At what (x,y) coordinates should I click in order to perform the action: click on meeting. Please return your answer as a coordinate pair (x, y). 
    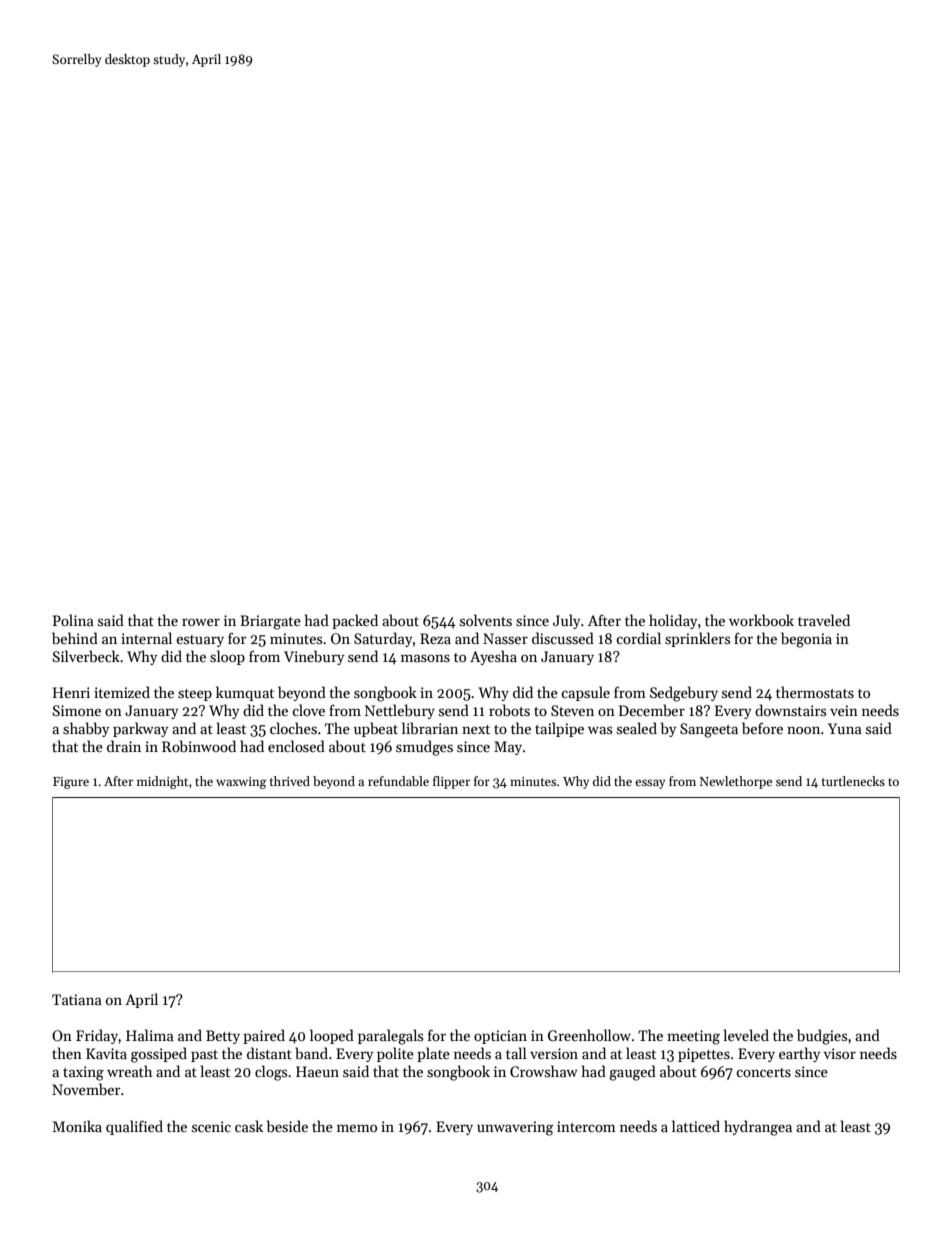
    Looking at the image, I should click on (693, 1037).
